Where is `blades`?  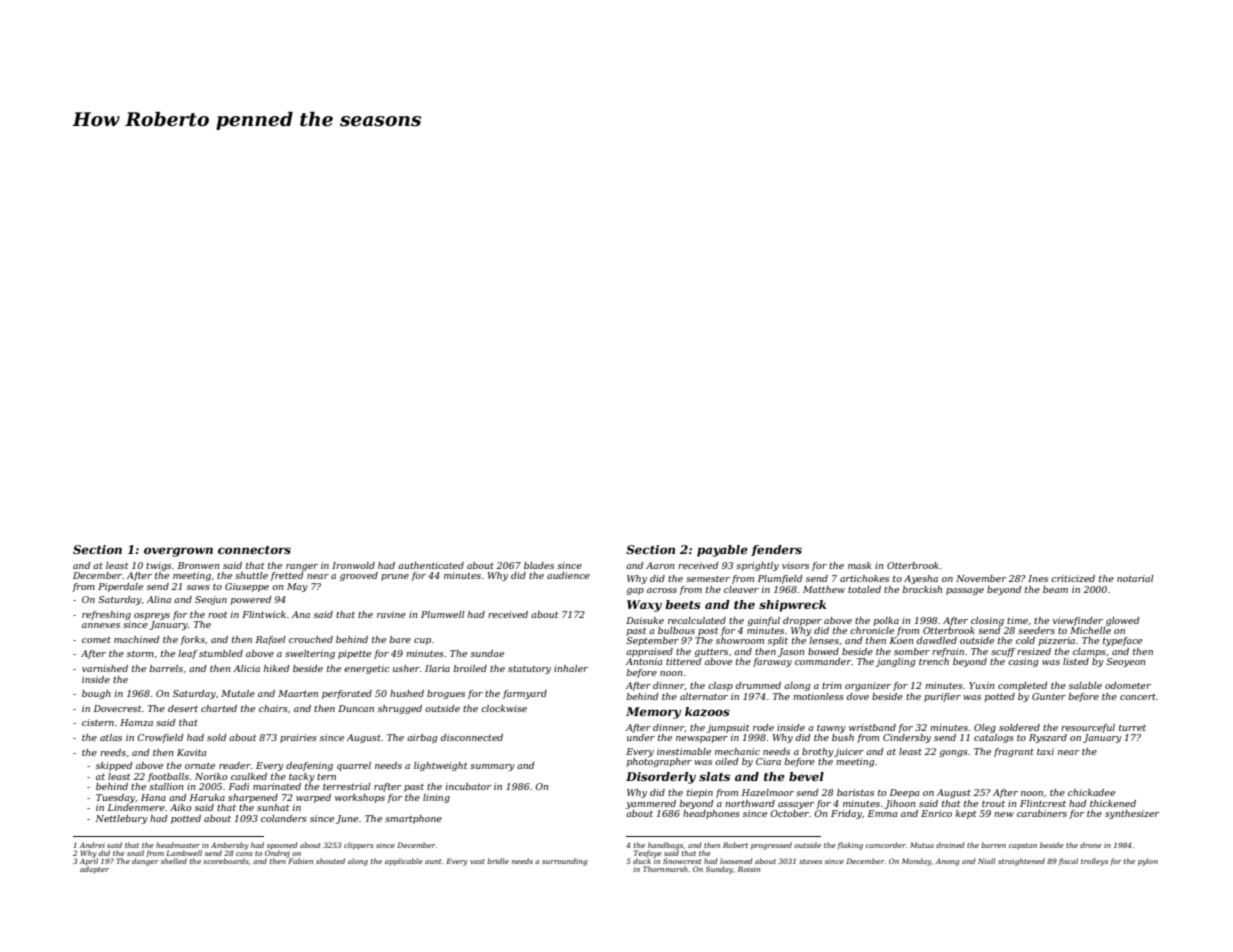
blades is located at coordinates (539, 565).
